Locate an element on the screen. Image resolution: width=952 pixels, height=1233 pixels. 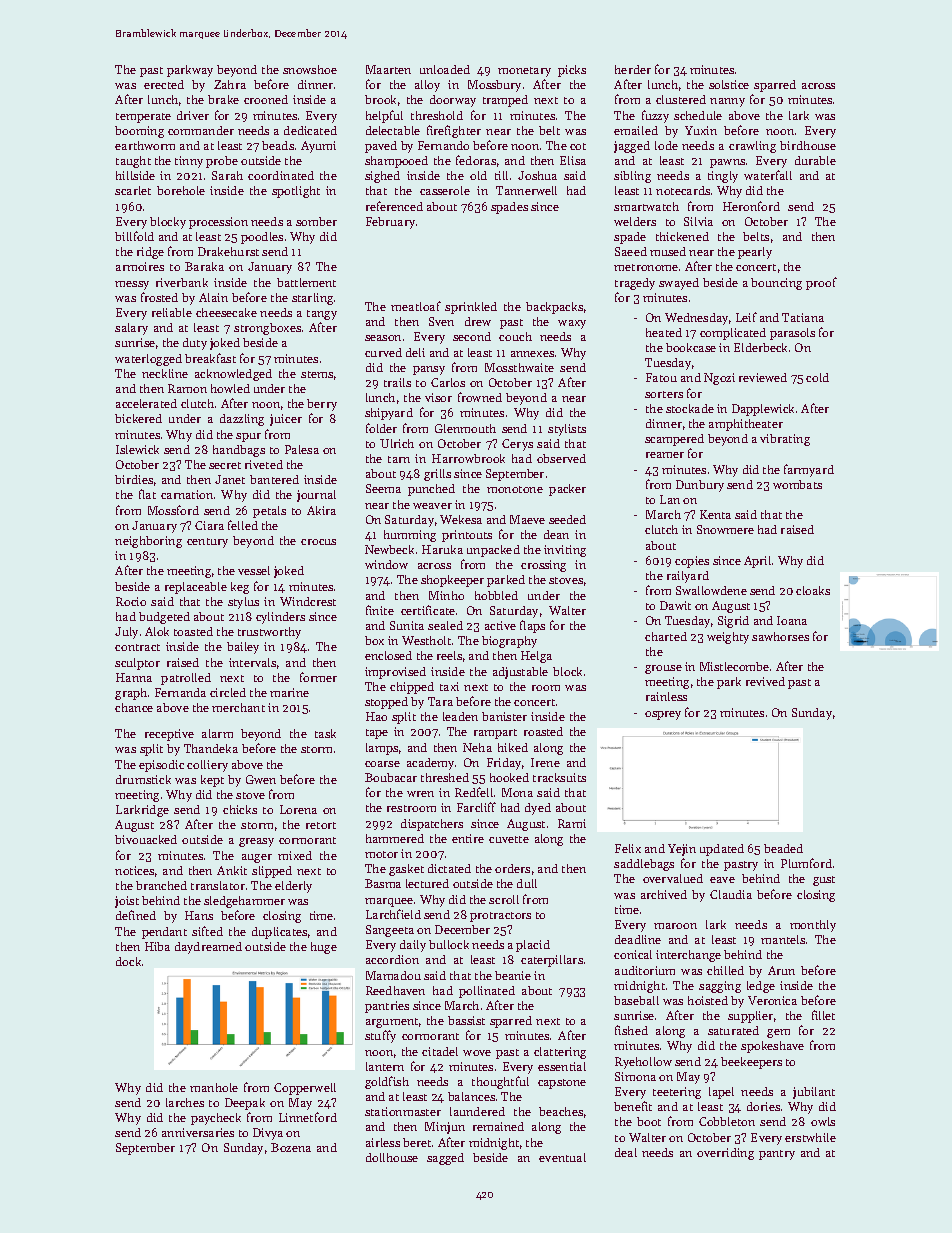
anniversaries is located at coordinates (198, 1132).
